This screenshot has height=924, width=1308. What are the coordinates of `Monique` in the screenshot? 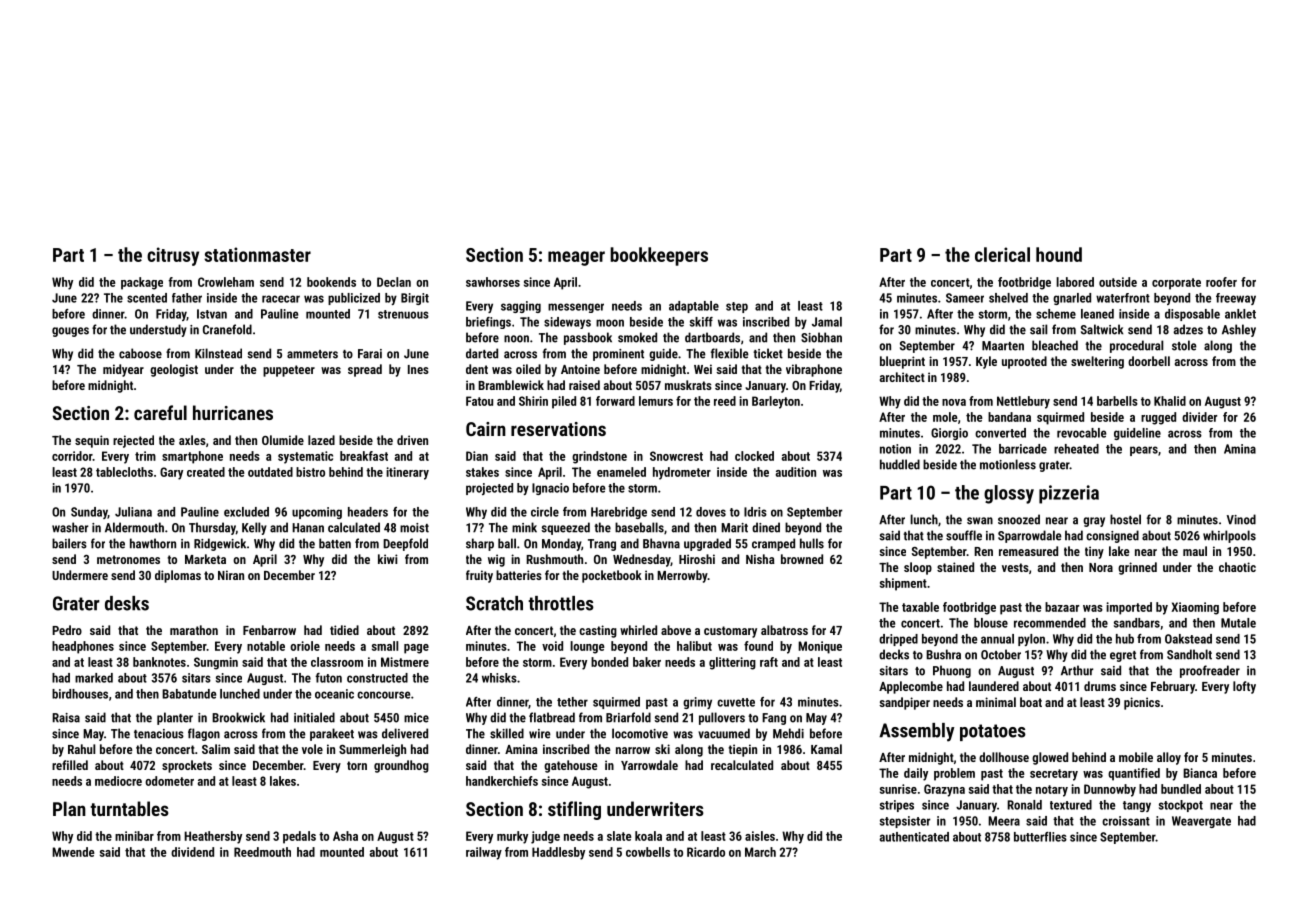 It's located at (820, 647).
